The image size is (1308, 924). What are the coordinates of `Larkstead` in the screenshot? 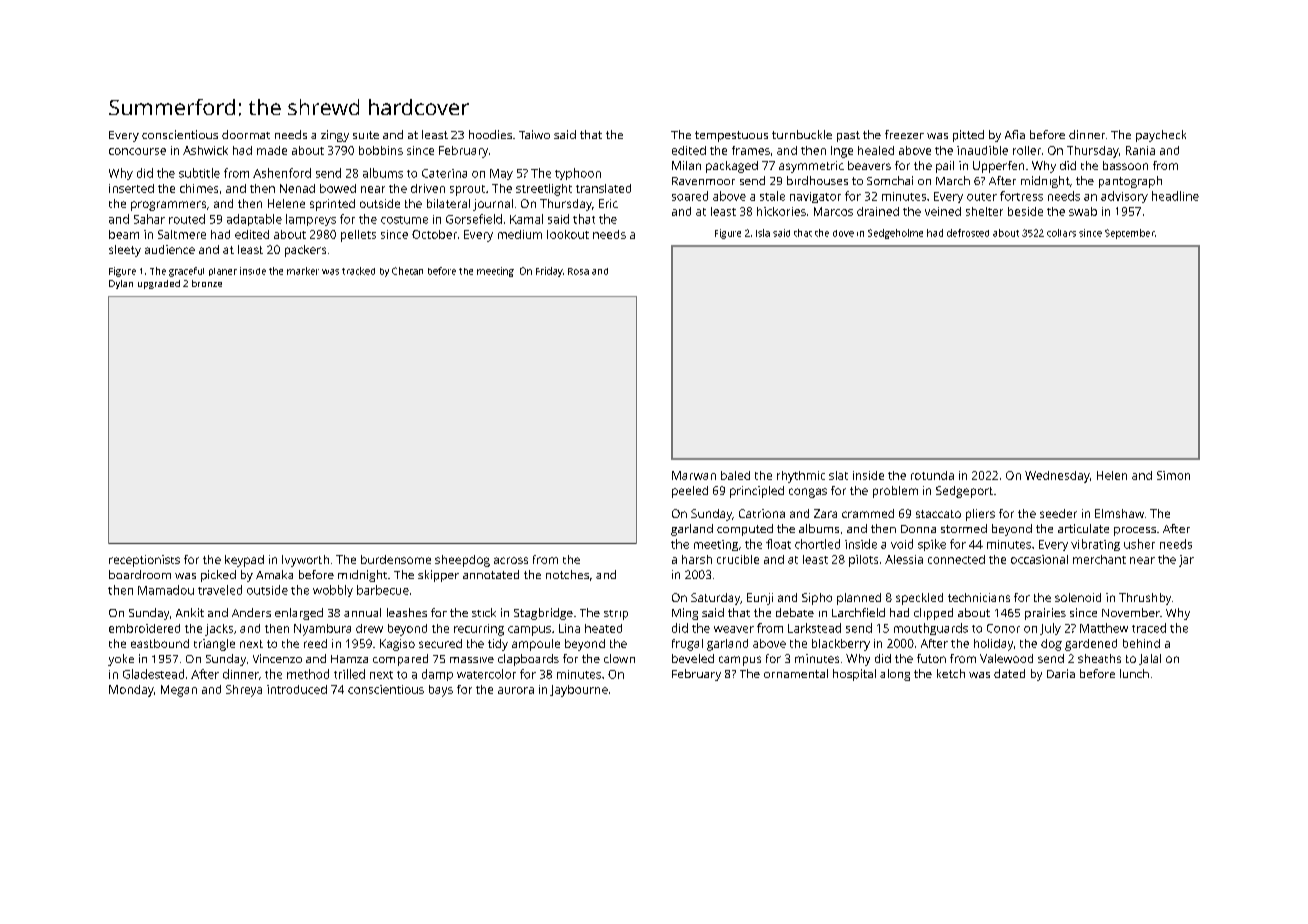 It's located at (814, 628).
